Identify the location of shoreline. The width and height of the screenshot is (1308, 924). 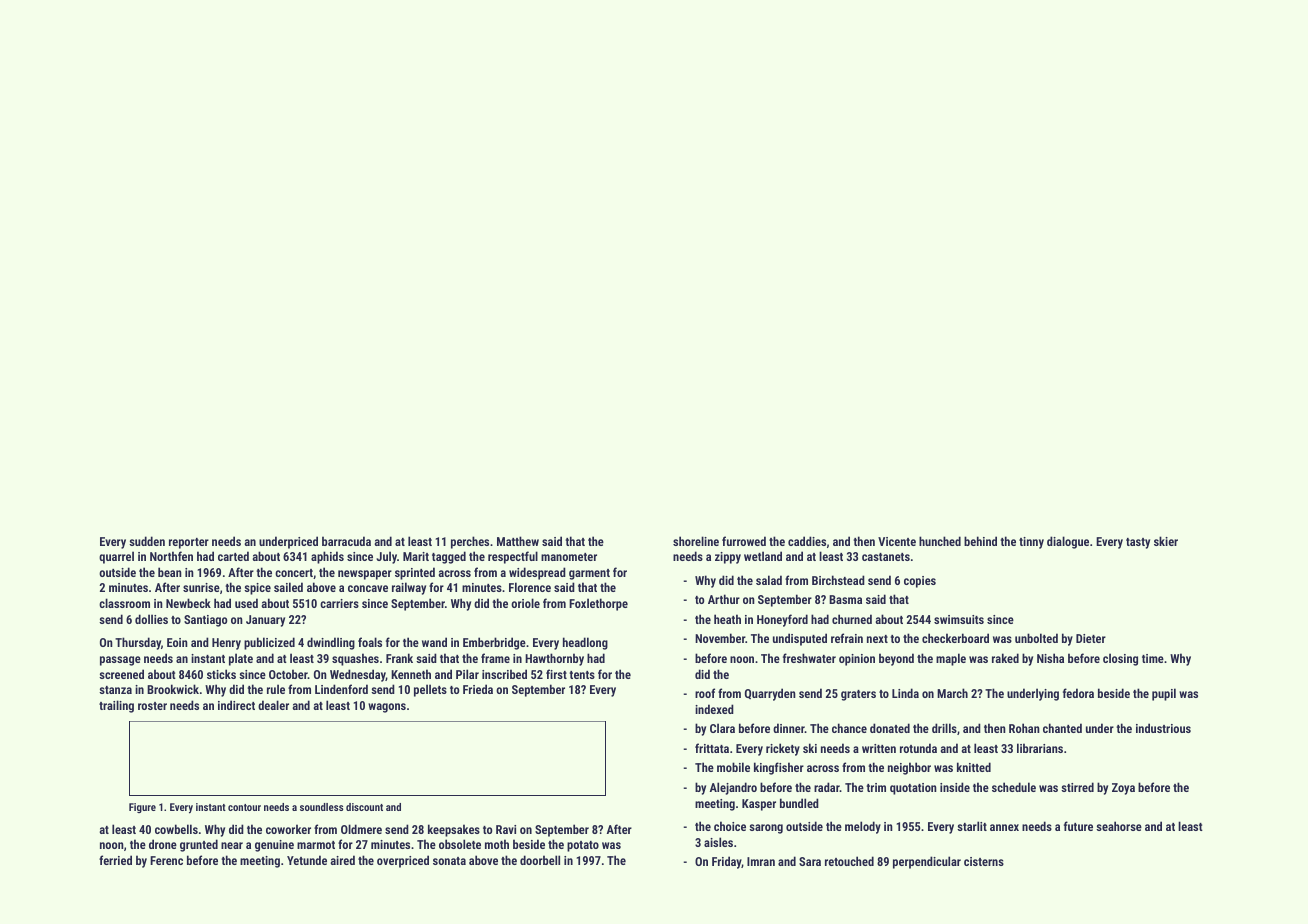
(696, 541).
